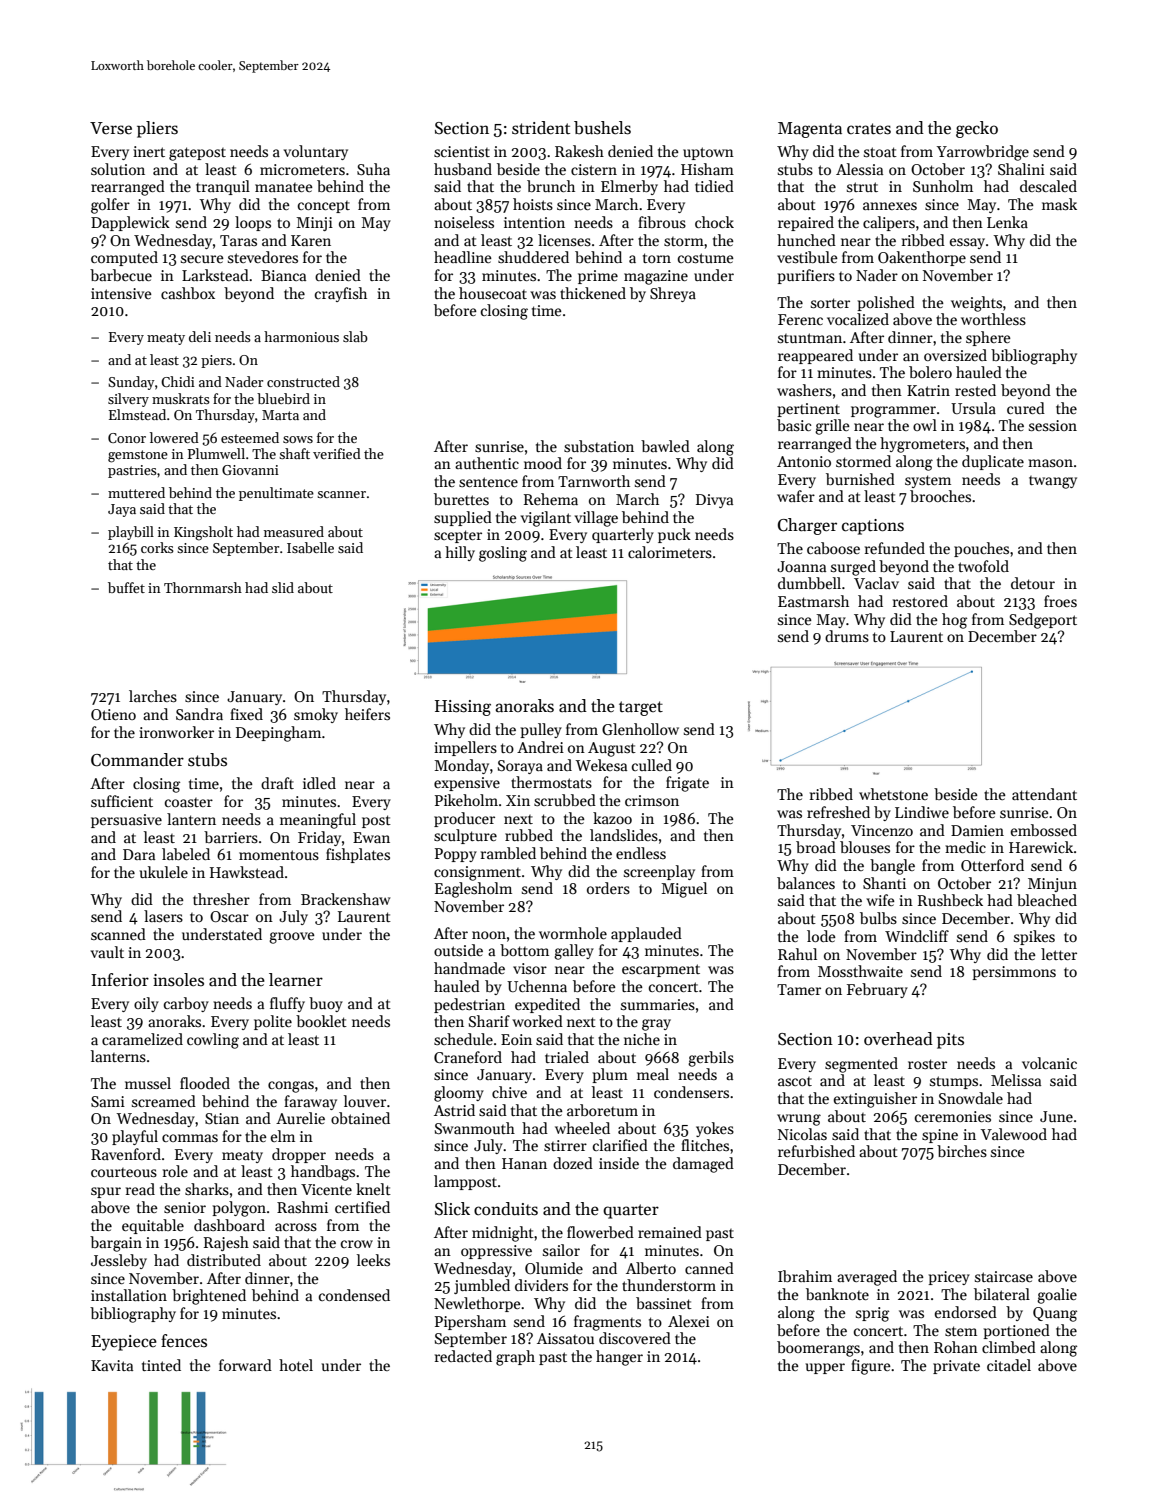 The width and height of the page is (1168, 1511). Describe the element at coordinates (246, 714) in the page. I see `fixed` at that location.
